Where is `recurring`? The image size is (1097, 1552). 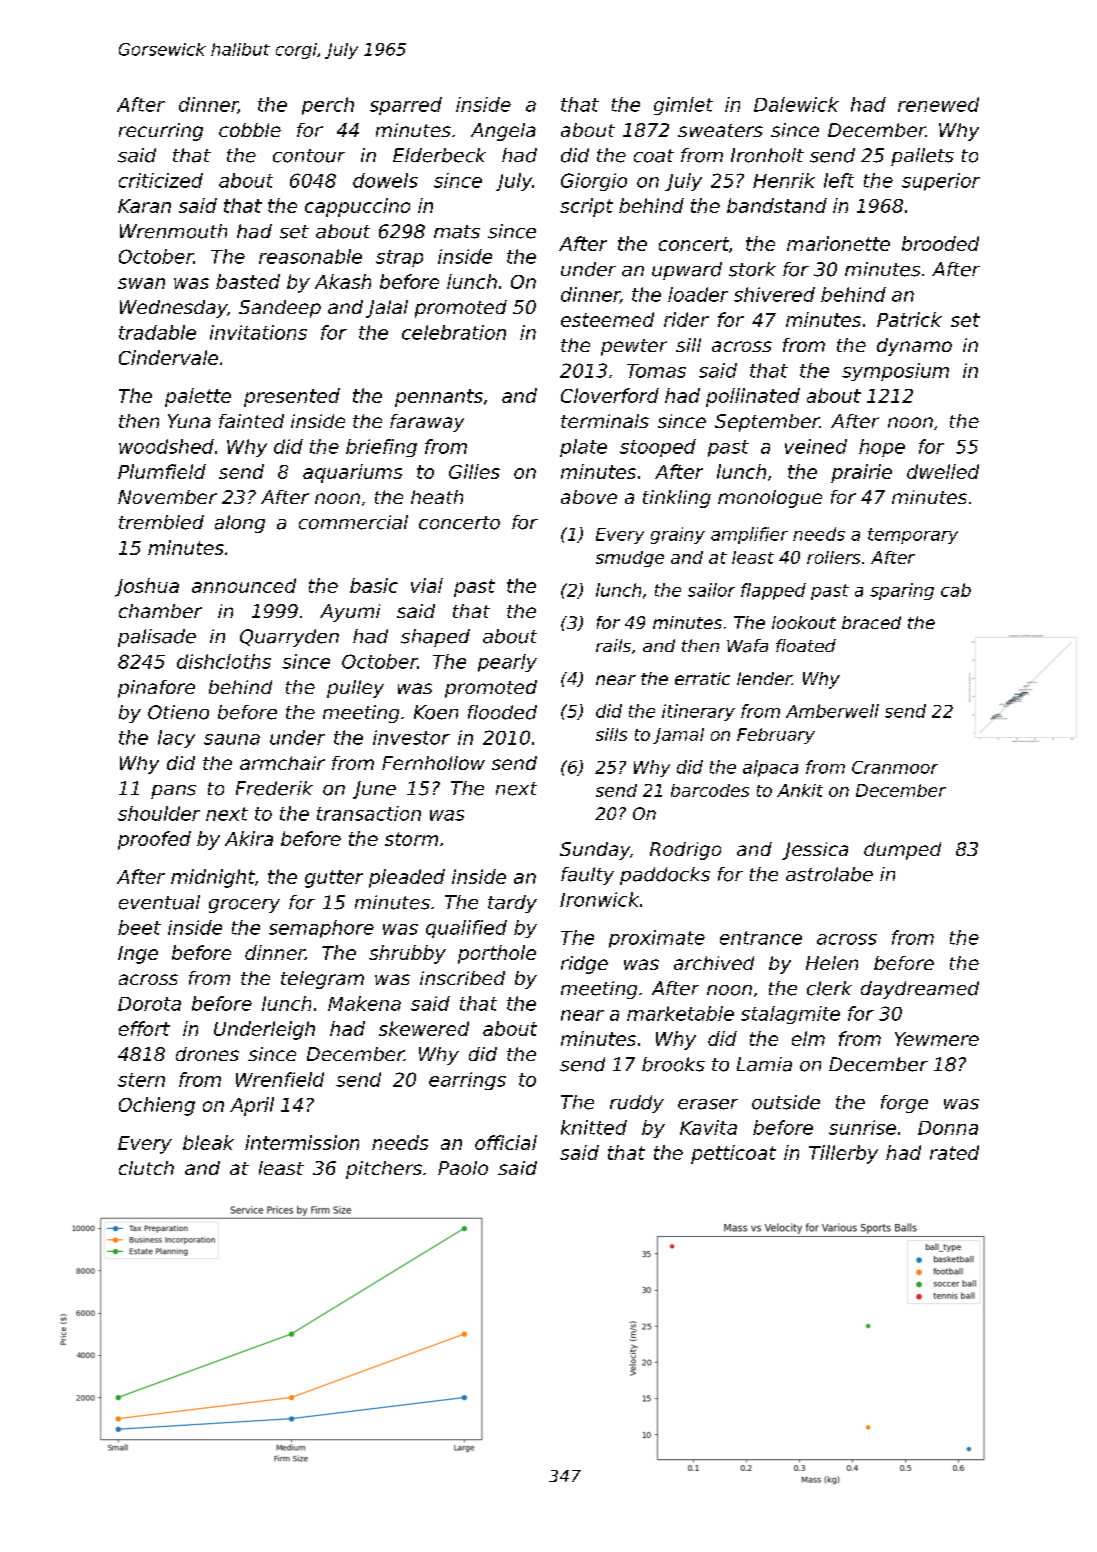 recurring is located at coordinates (161, 132).
